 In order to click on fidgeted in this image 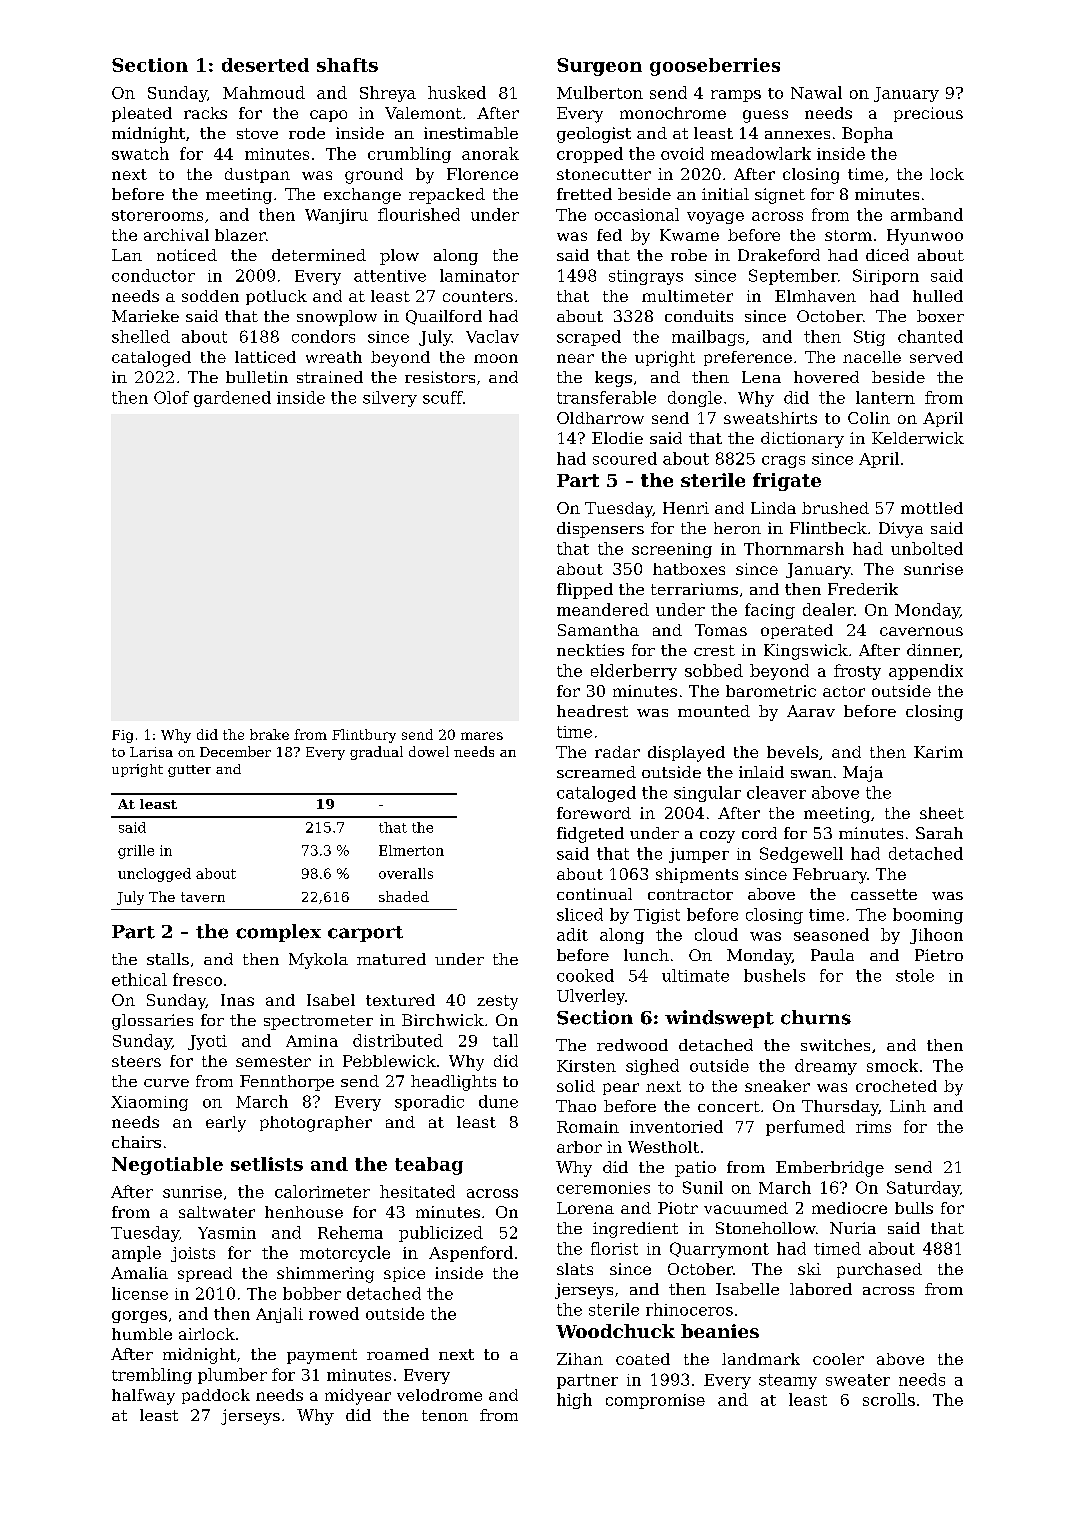, I will do `click(590, 835)`.
